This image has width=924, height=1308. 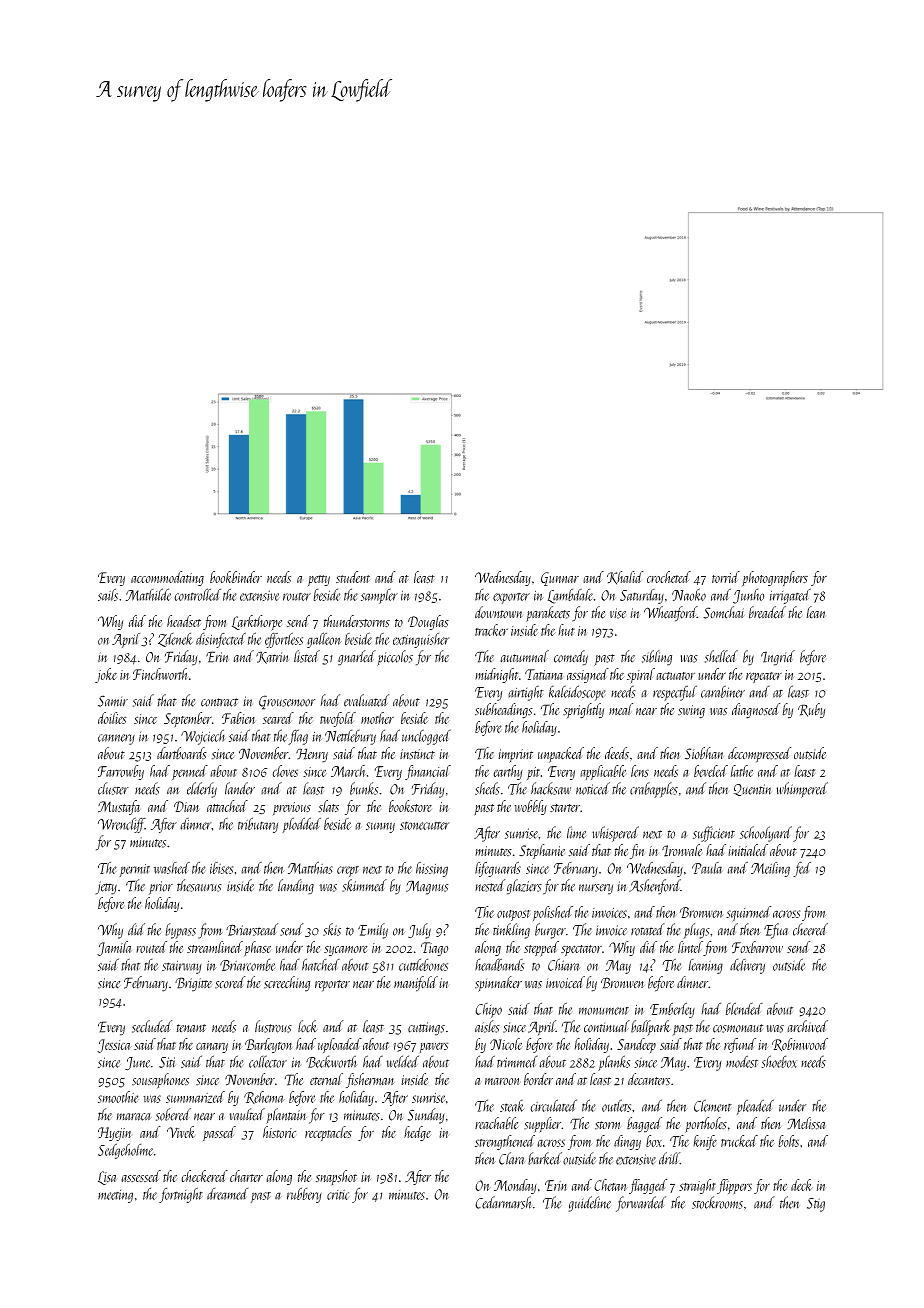 What do you see at coordinates (252, 929) in the image?
I see `Briarstead` at bounding box center [252, 929].
